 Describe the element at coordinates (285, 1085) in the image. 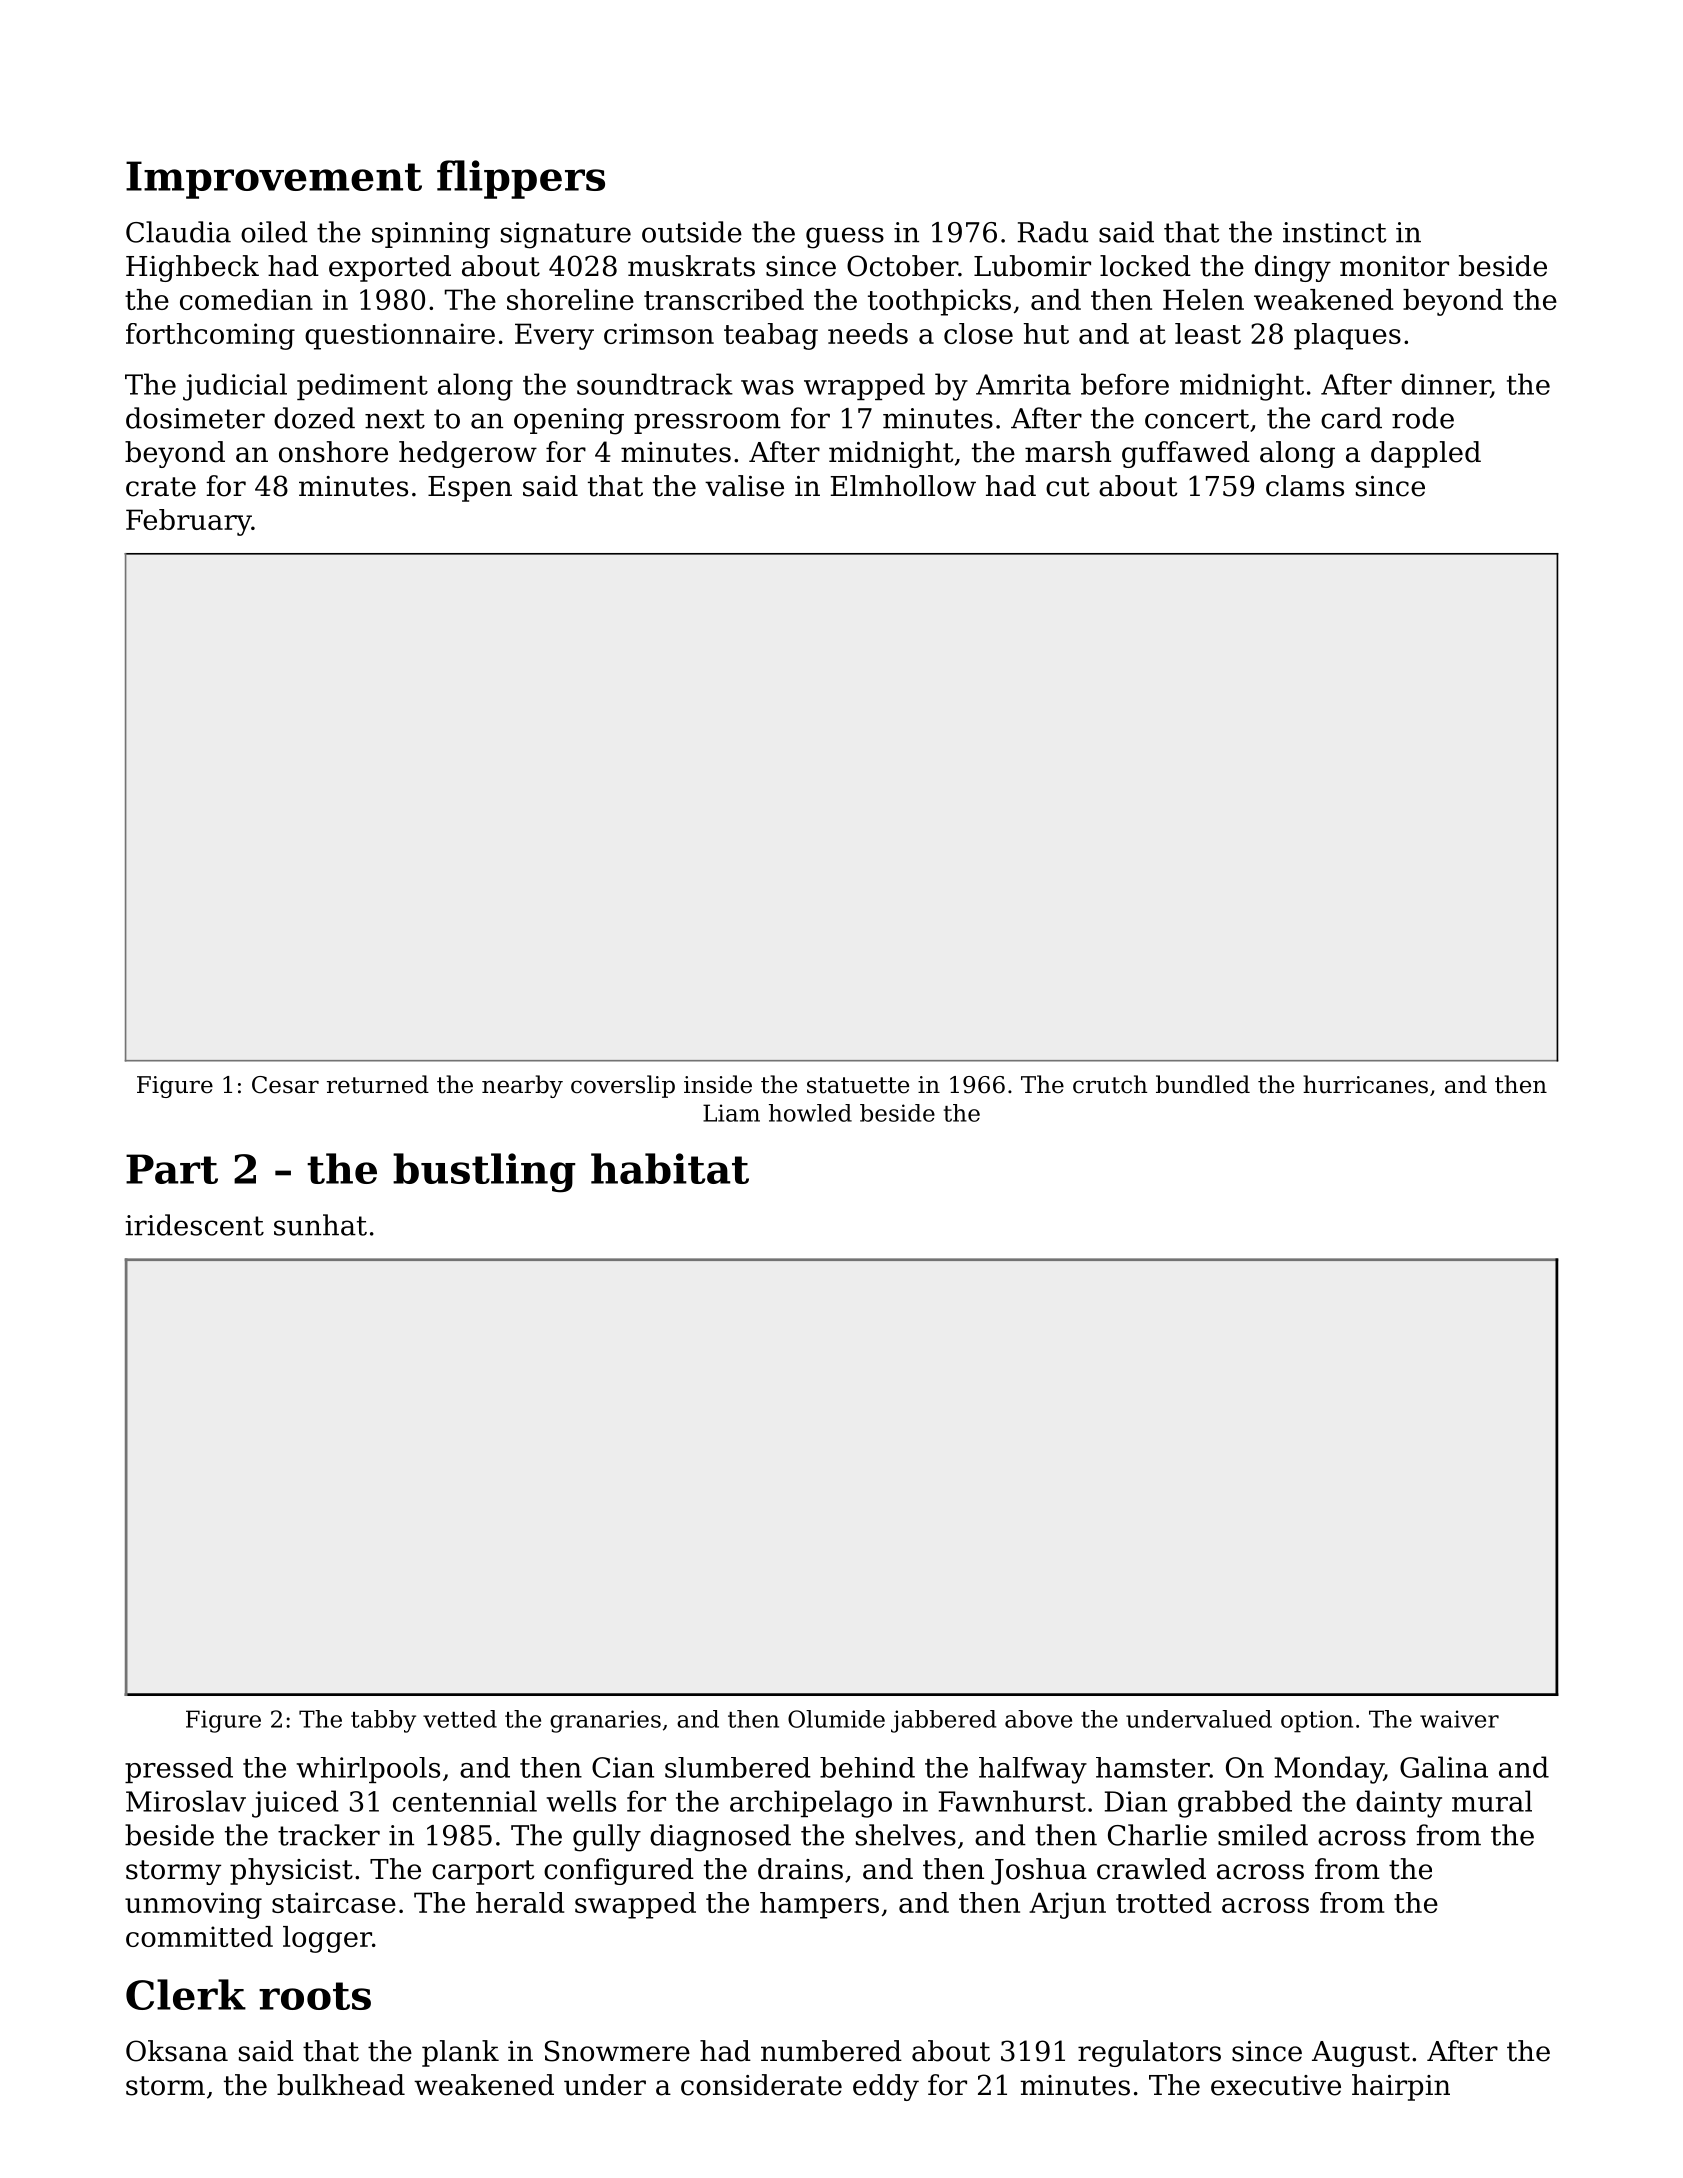

I see `Cesar` at that location.
